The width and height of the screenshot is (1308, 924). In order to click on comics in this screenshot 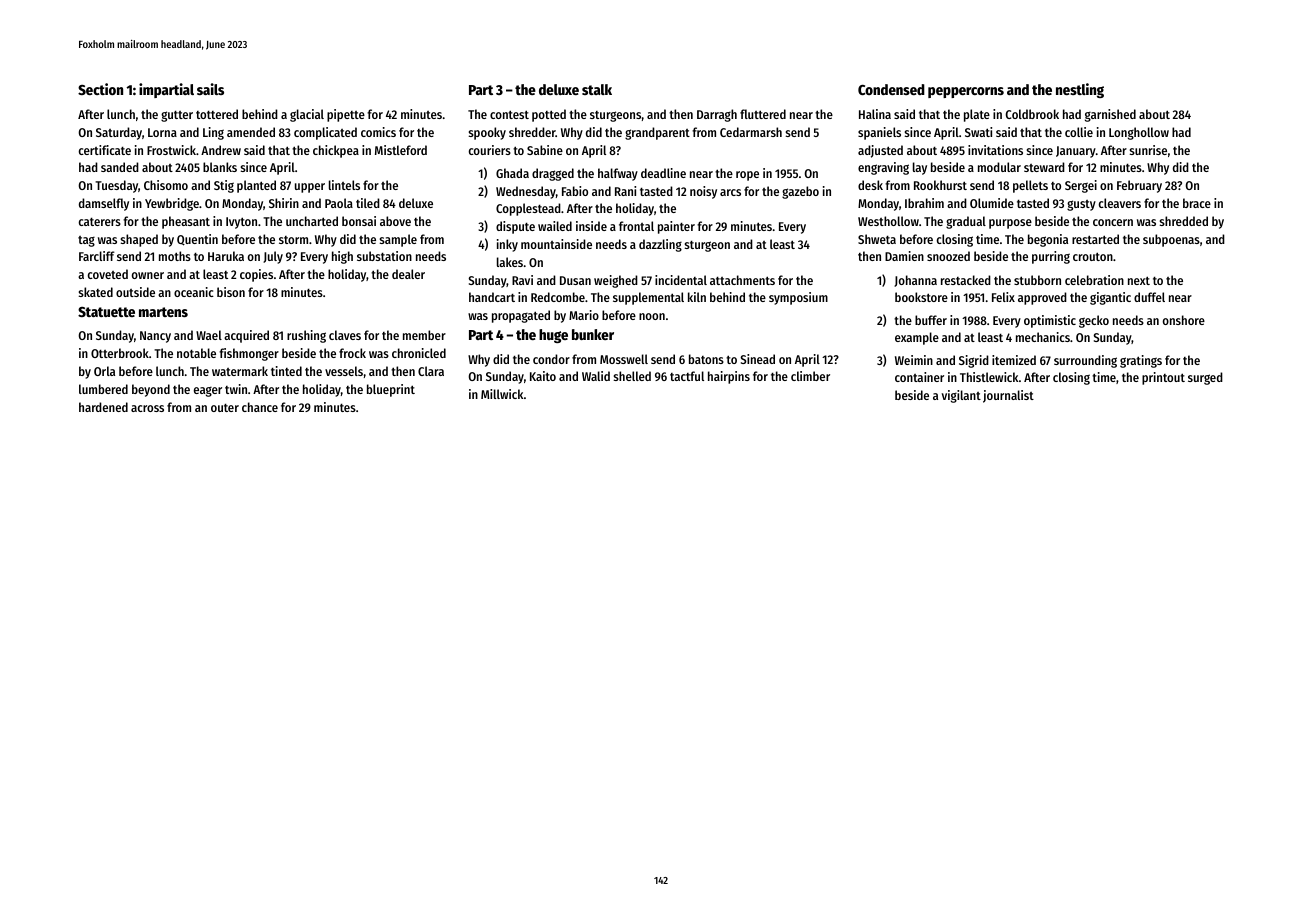, I will do `click(378, 132)`.
